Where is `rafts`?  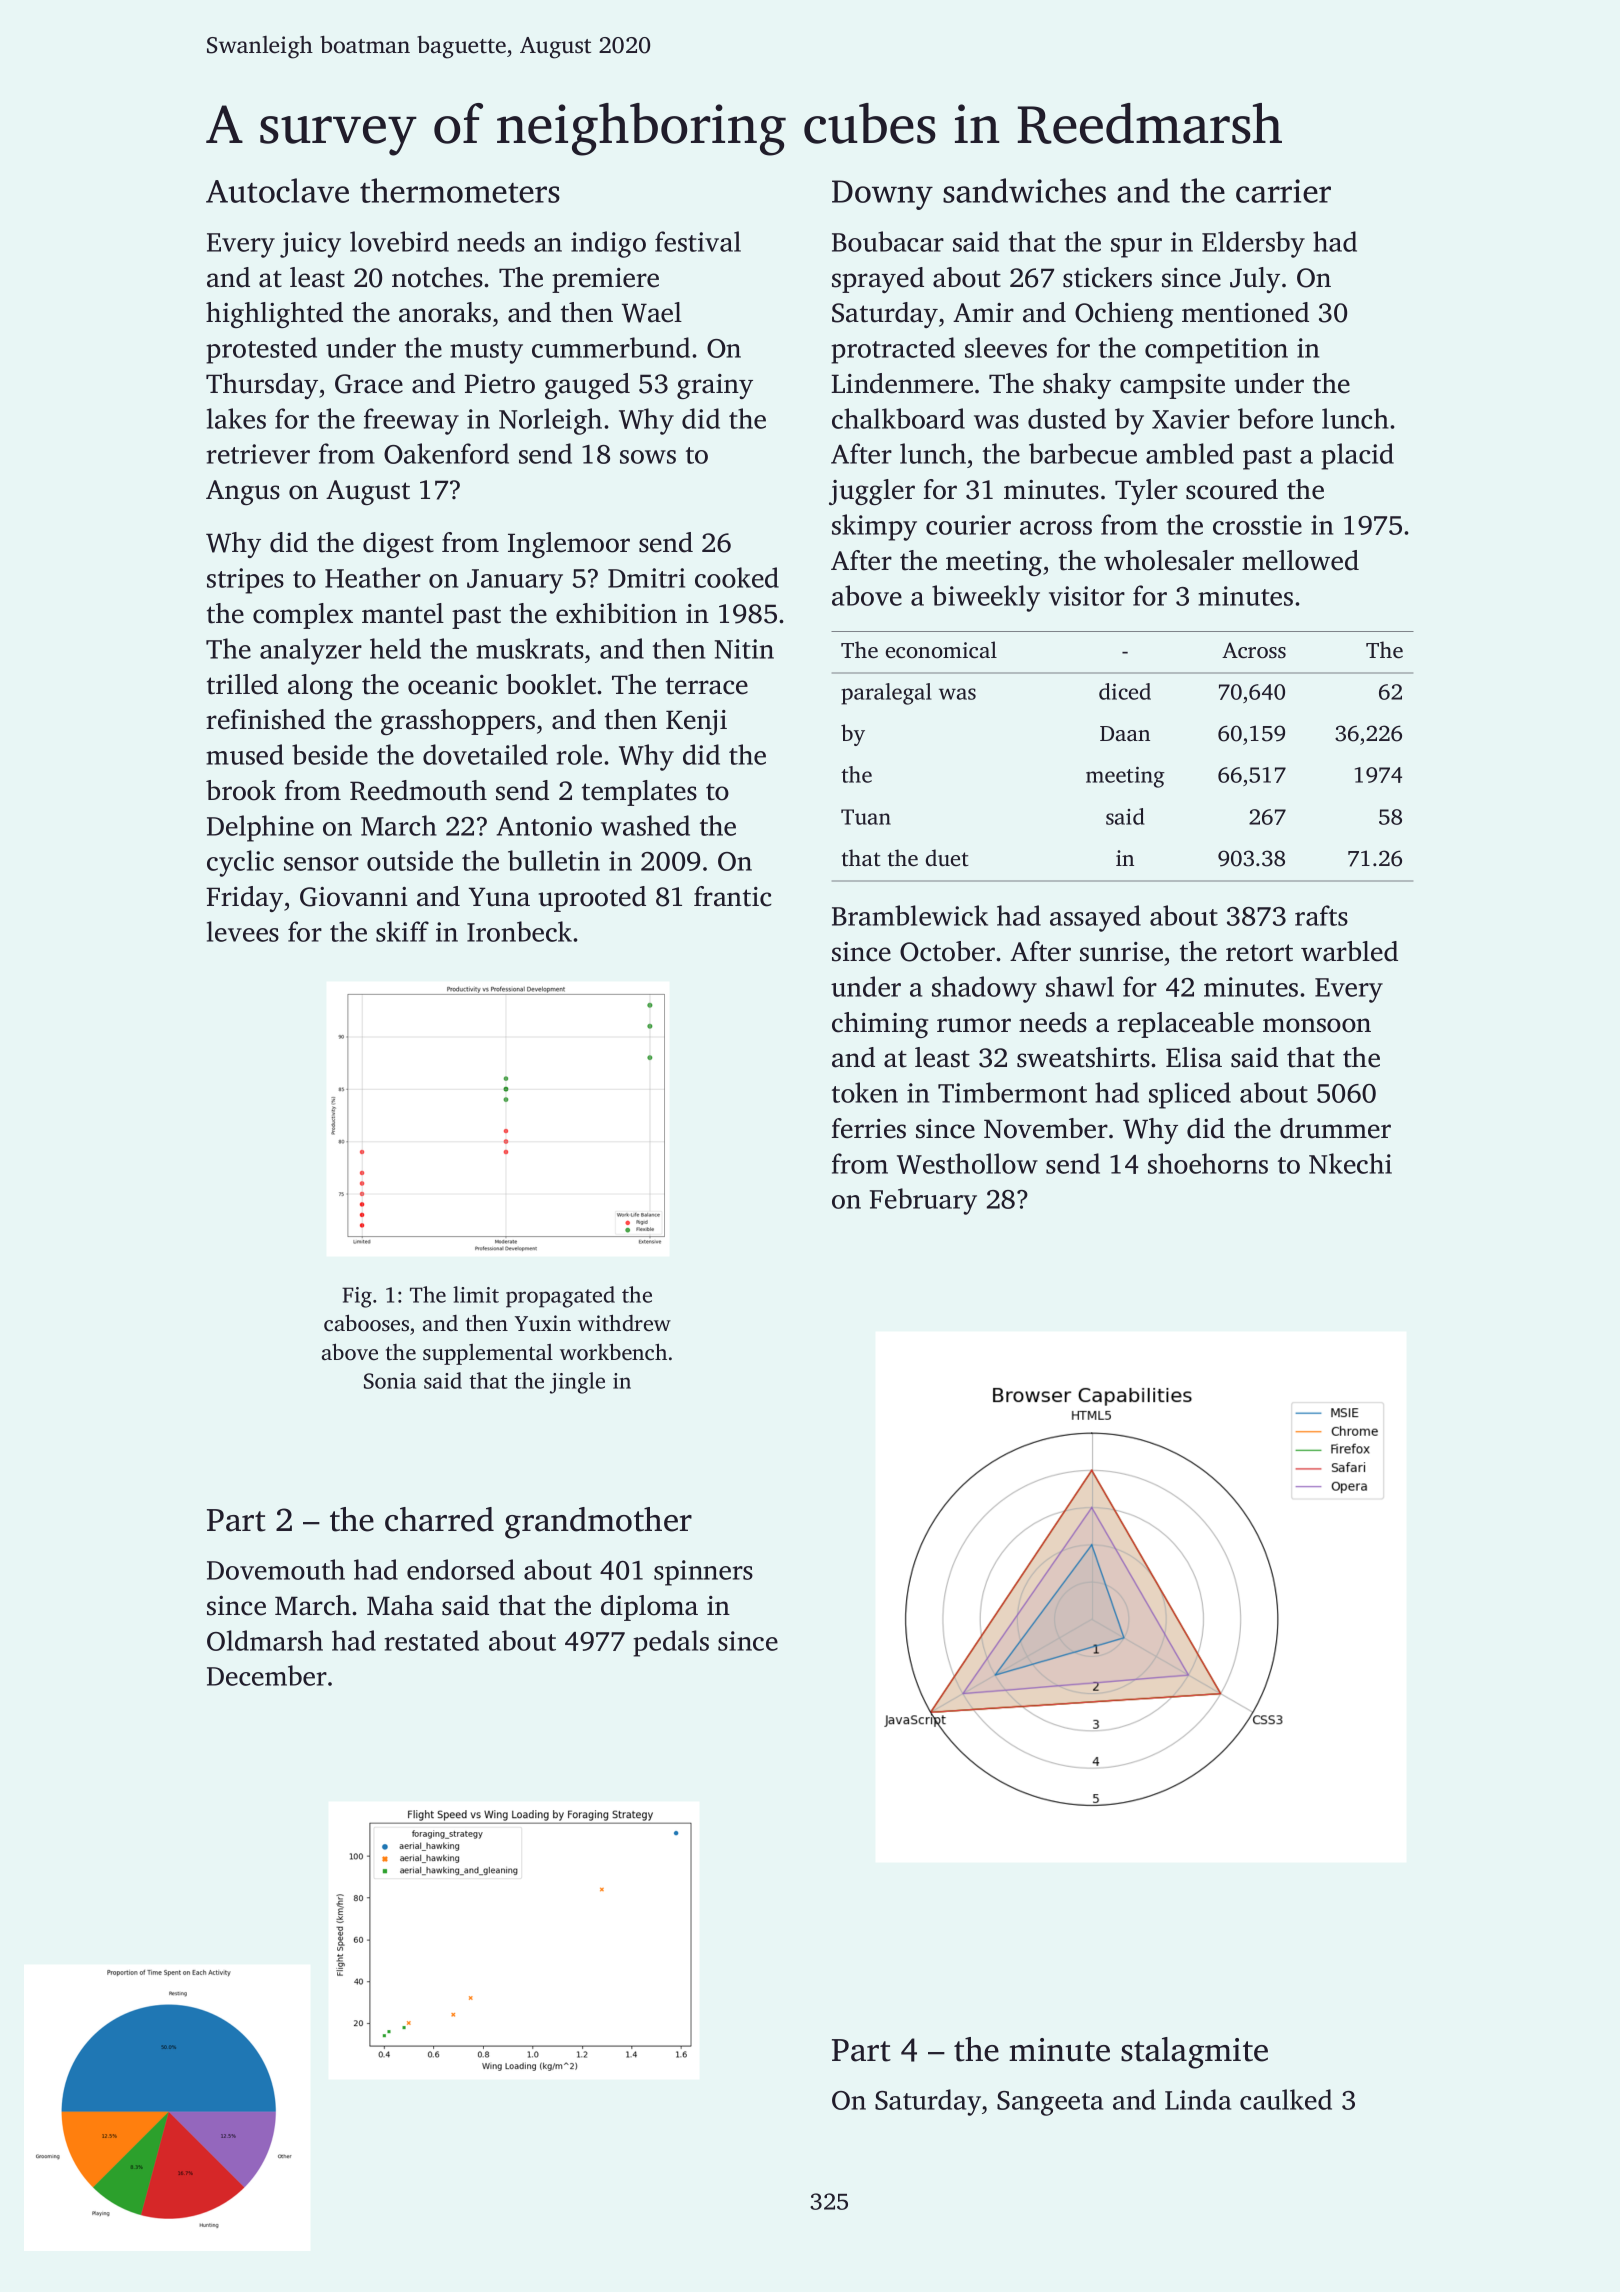
rafts is located at coordinates (1321, 915).
